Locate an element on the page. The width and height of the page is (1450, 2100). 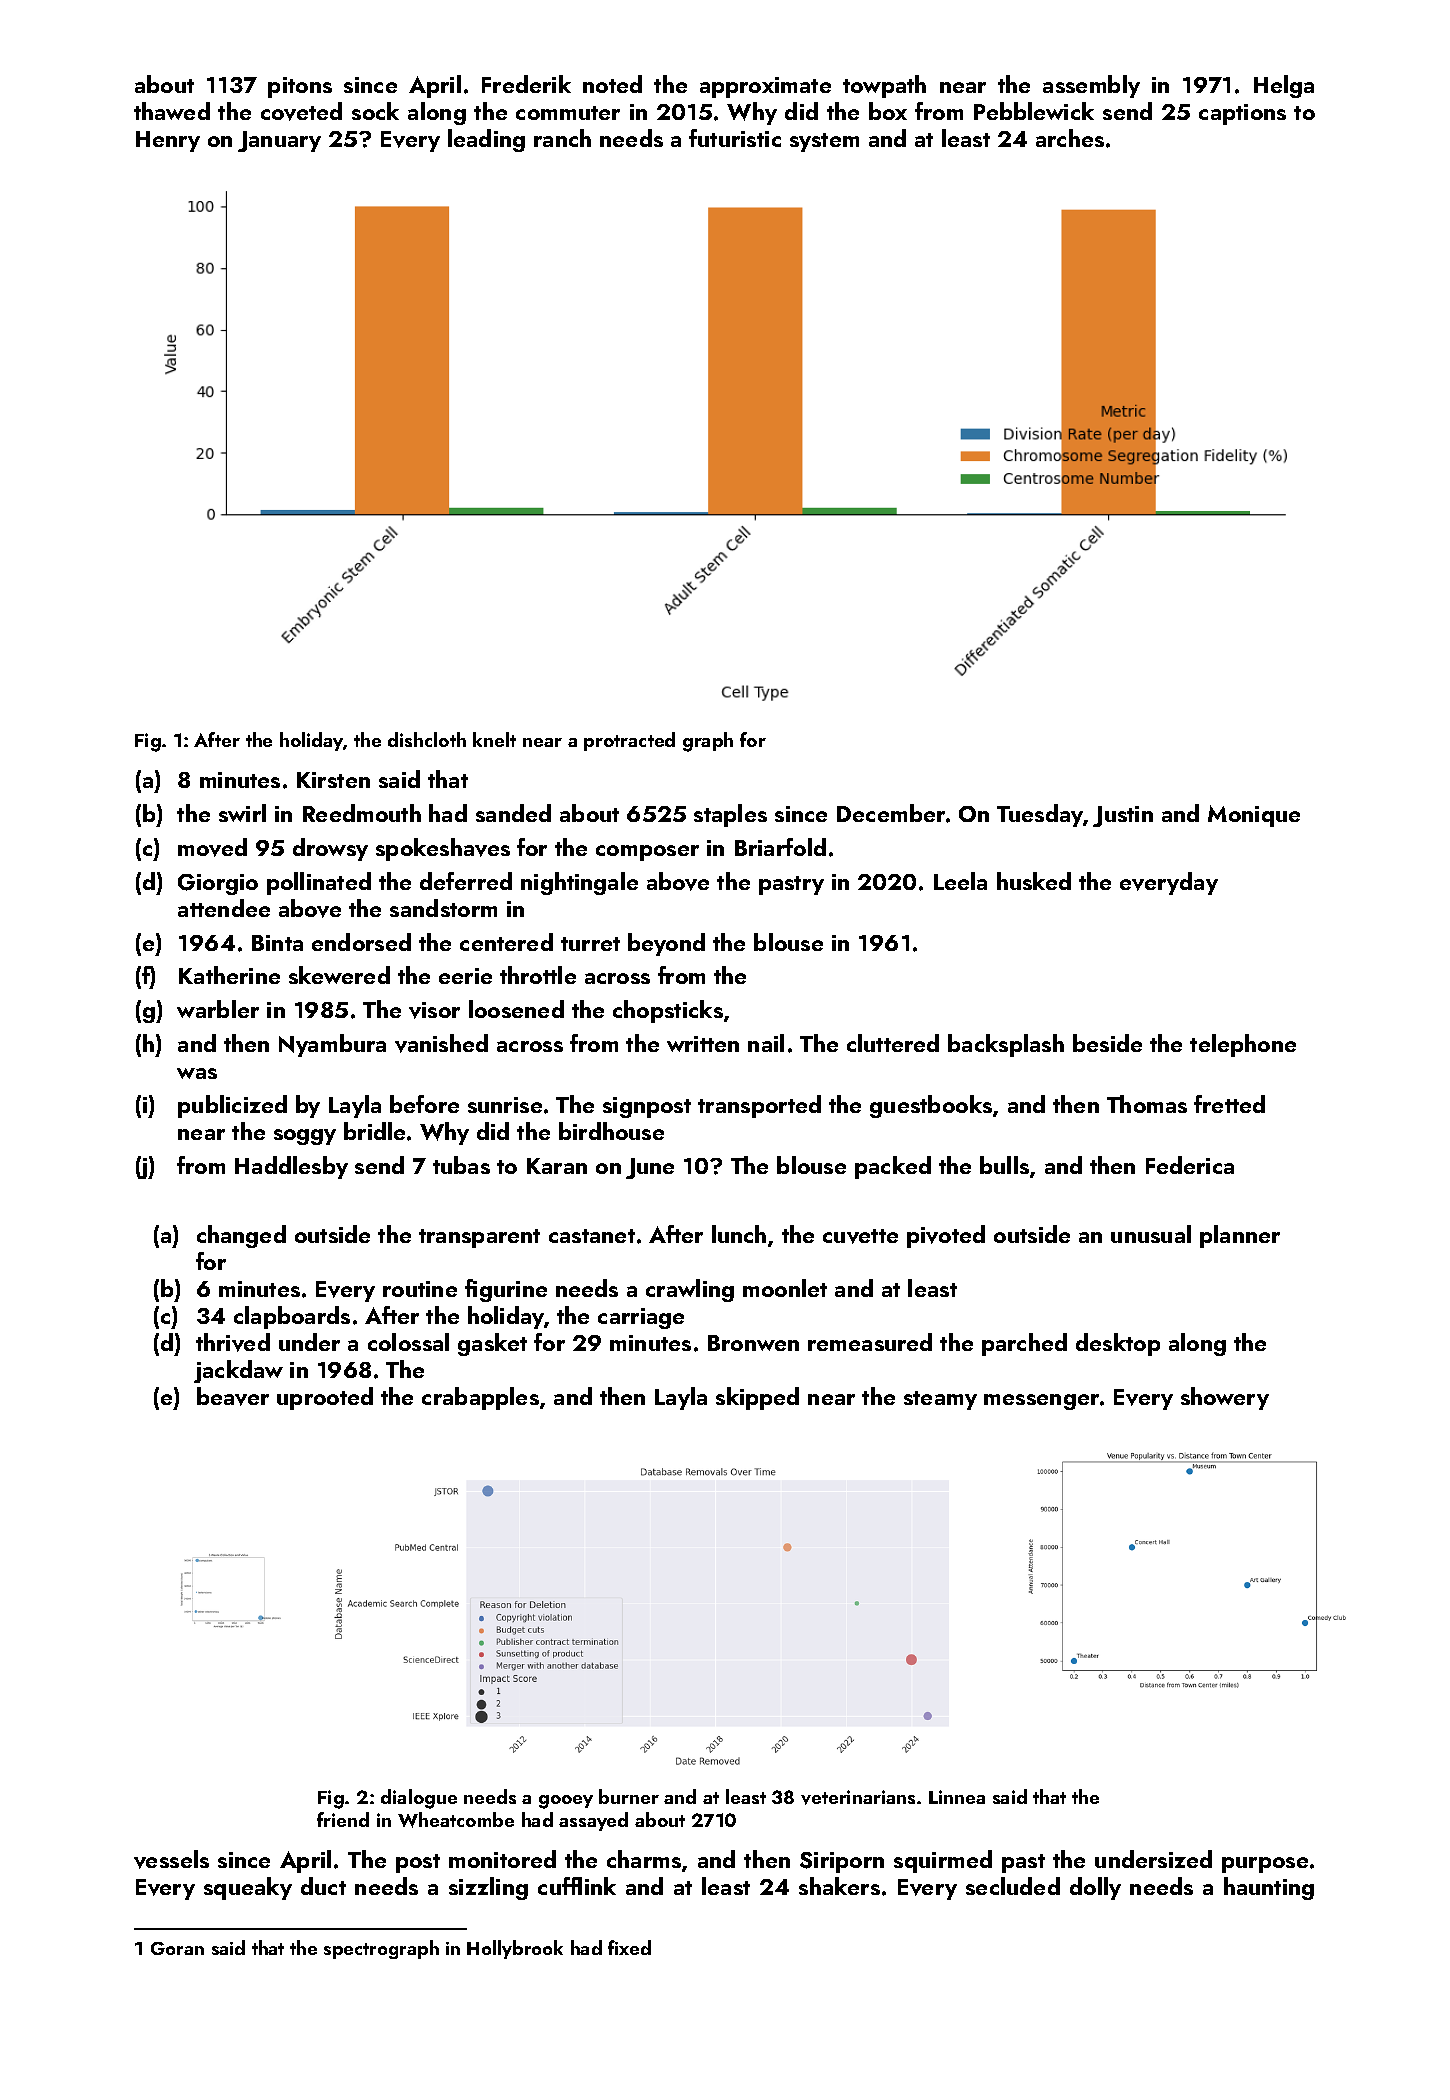
turret is located at coordinates (590, 944).
